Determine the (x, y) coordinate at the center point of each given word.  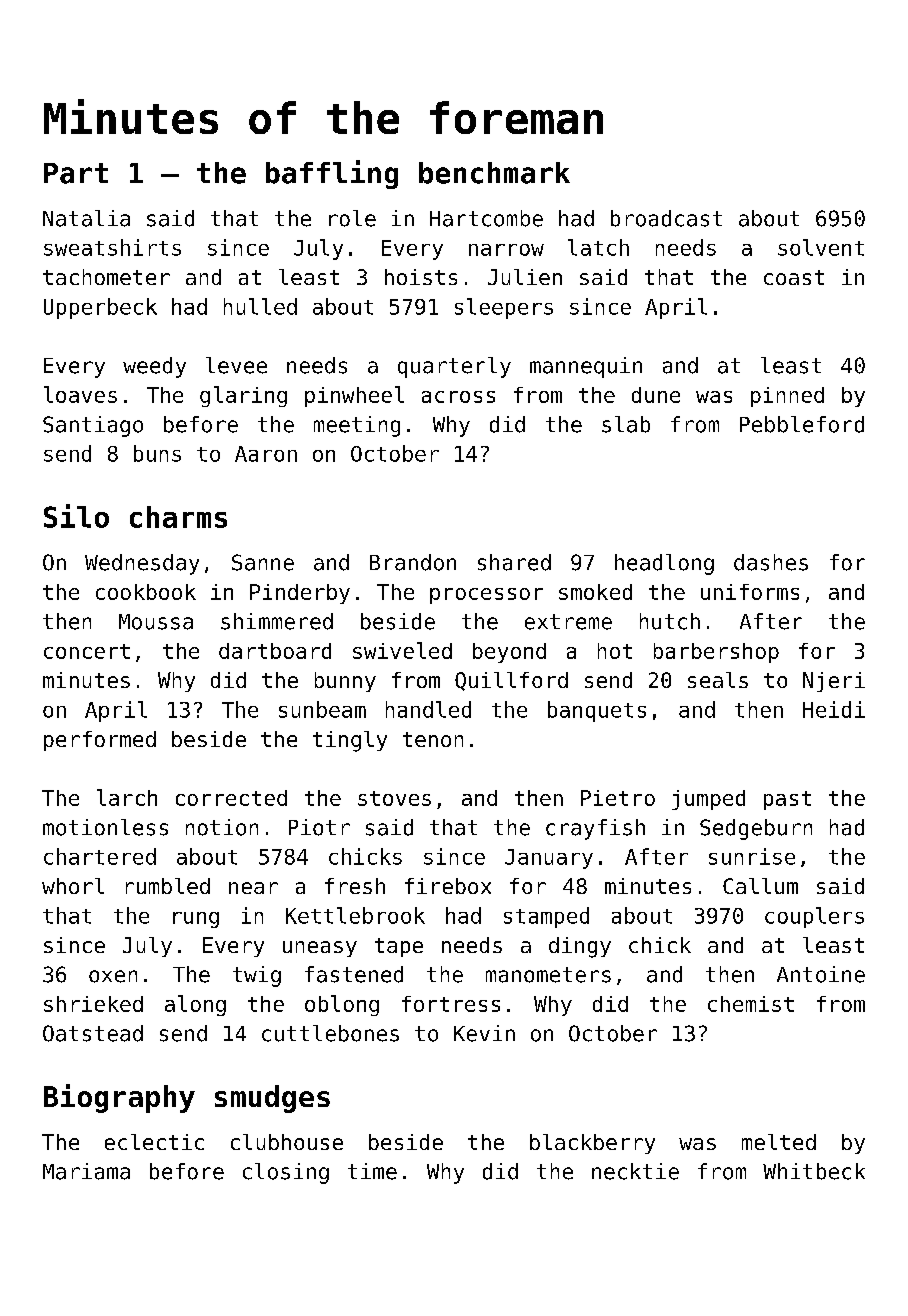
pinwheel (354, 396)
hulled (260, 306)
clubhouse (287, 1142)
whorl (73, 886)
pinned (787, 397)
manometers (548, 975)
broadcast (666, 218)
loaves (80, 394)
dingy (580, 947)
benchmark (494, 173)
